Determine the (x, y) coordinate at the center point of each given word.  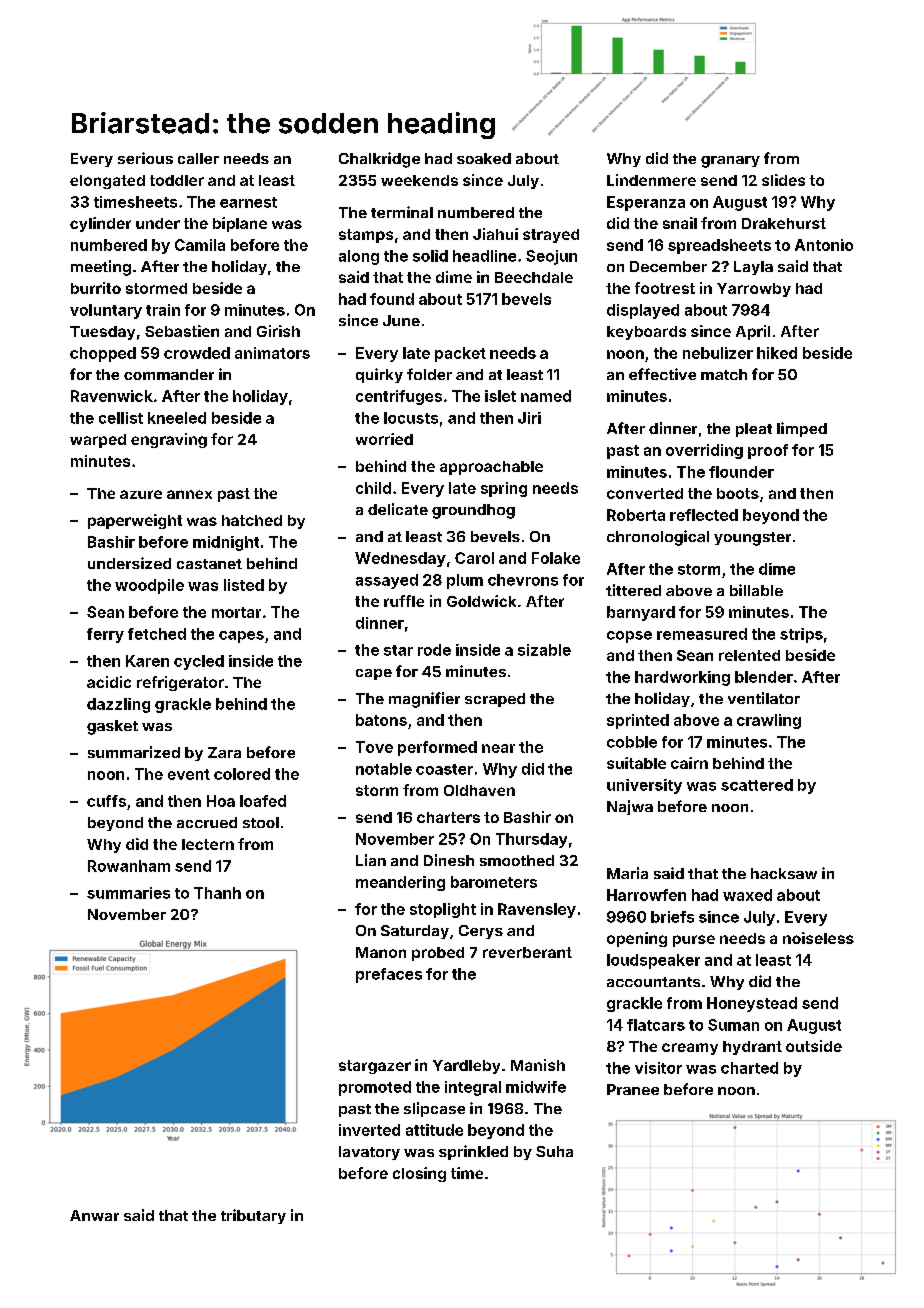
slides (783, 180)
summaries (128, 893)
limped (802, 429)
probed (438, 954)
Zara (224, 752)
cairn (689, 763)
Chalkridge (379, 160)
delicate (398, 509)
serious (145, 158)
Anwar (94, 1215)
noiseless (818, 938)
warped (98, 441)
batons (381, 720)
